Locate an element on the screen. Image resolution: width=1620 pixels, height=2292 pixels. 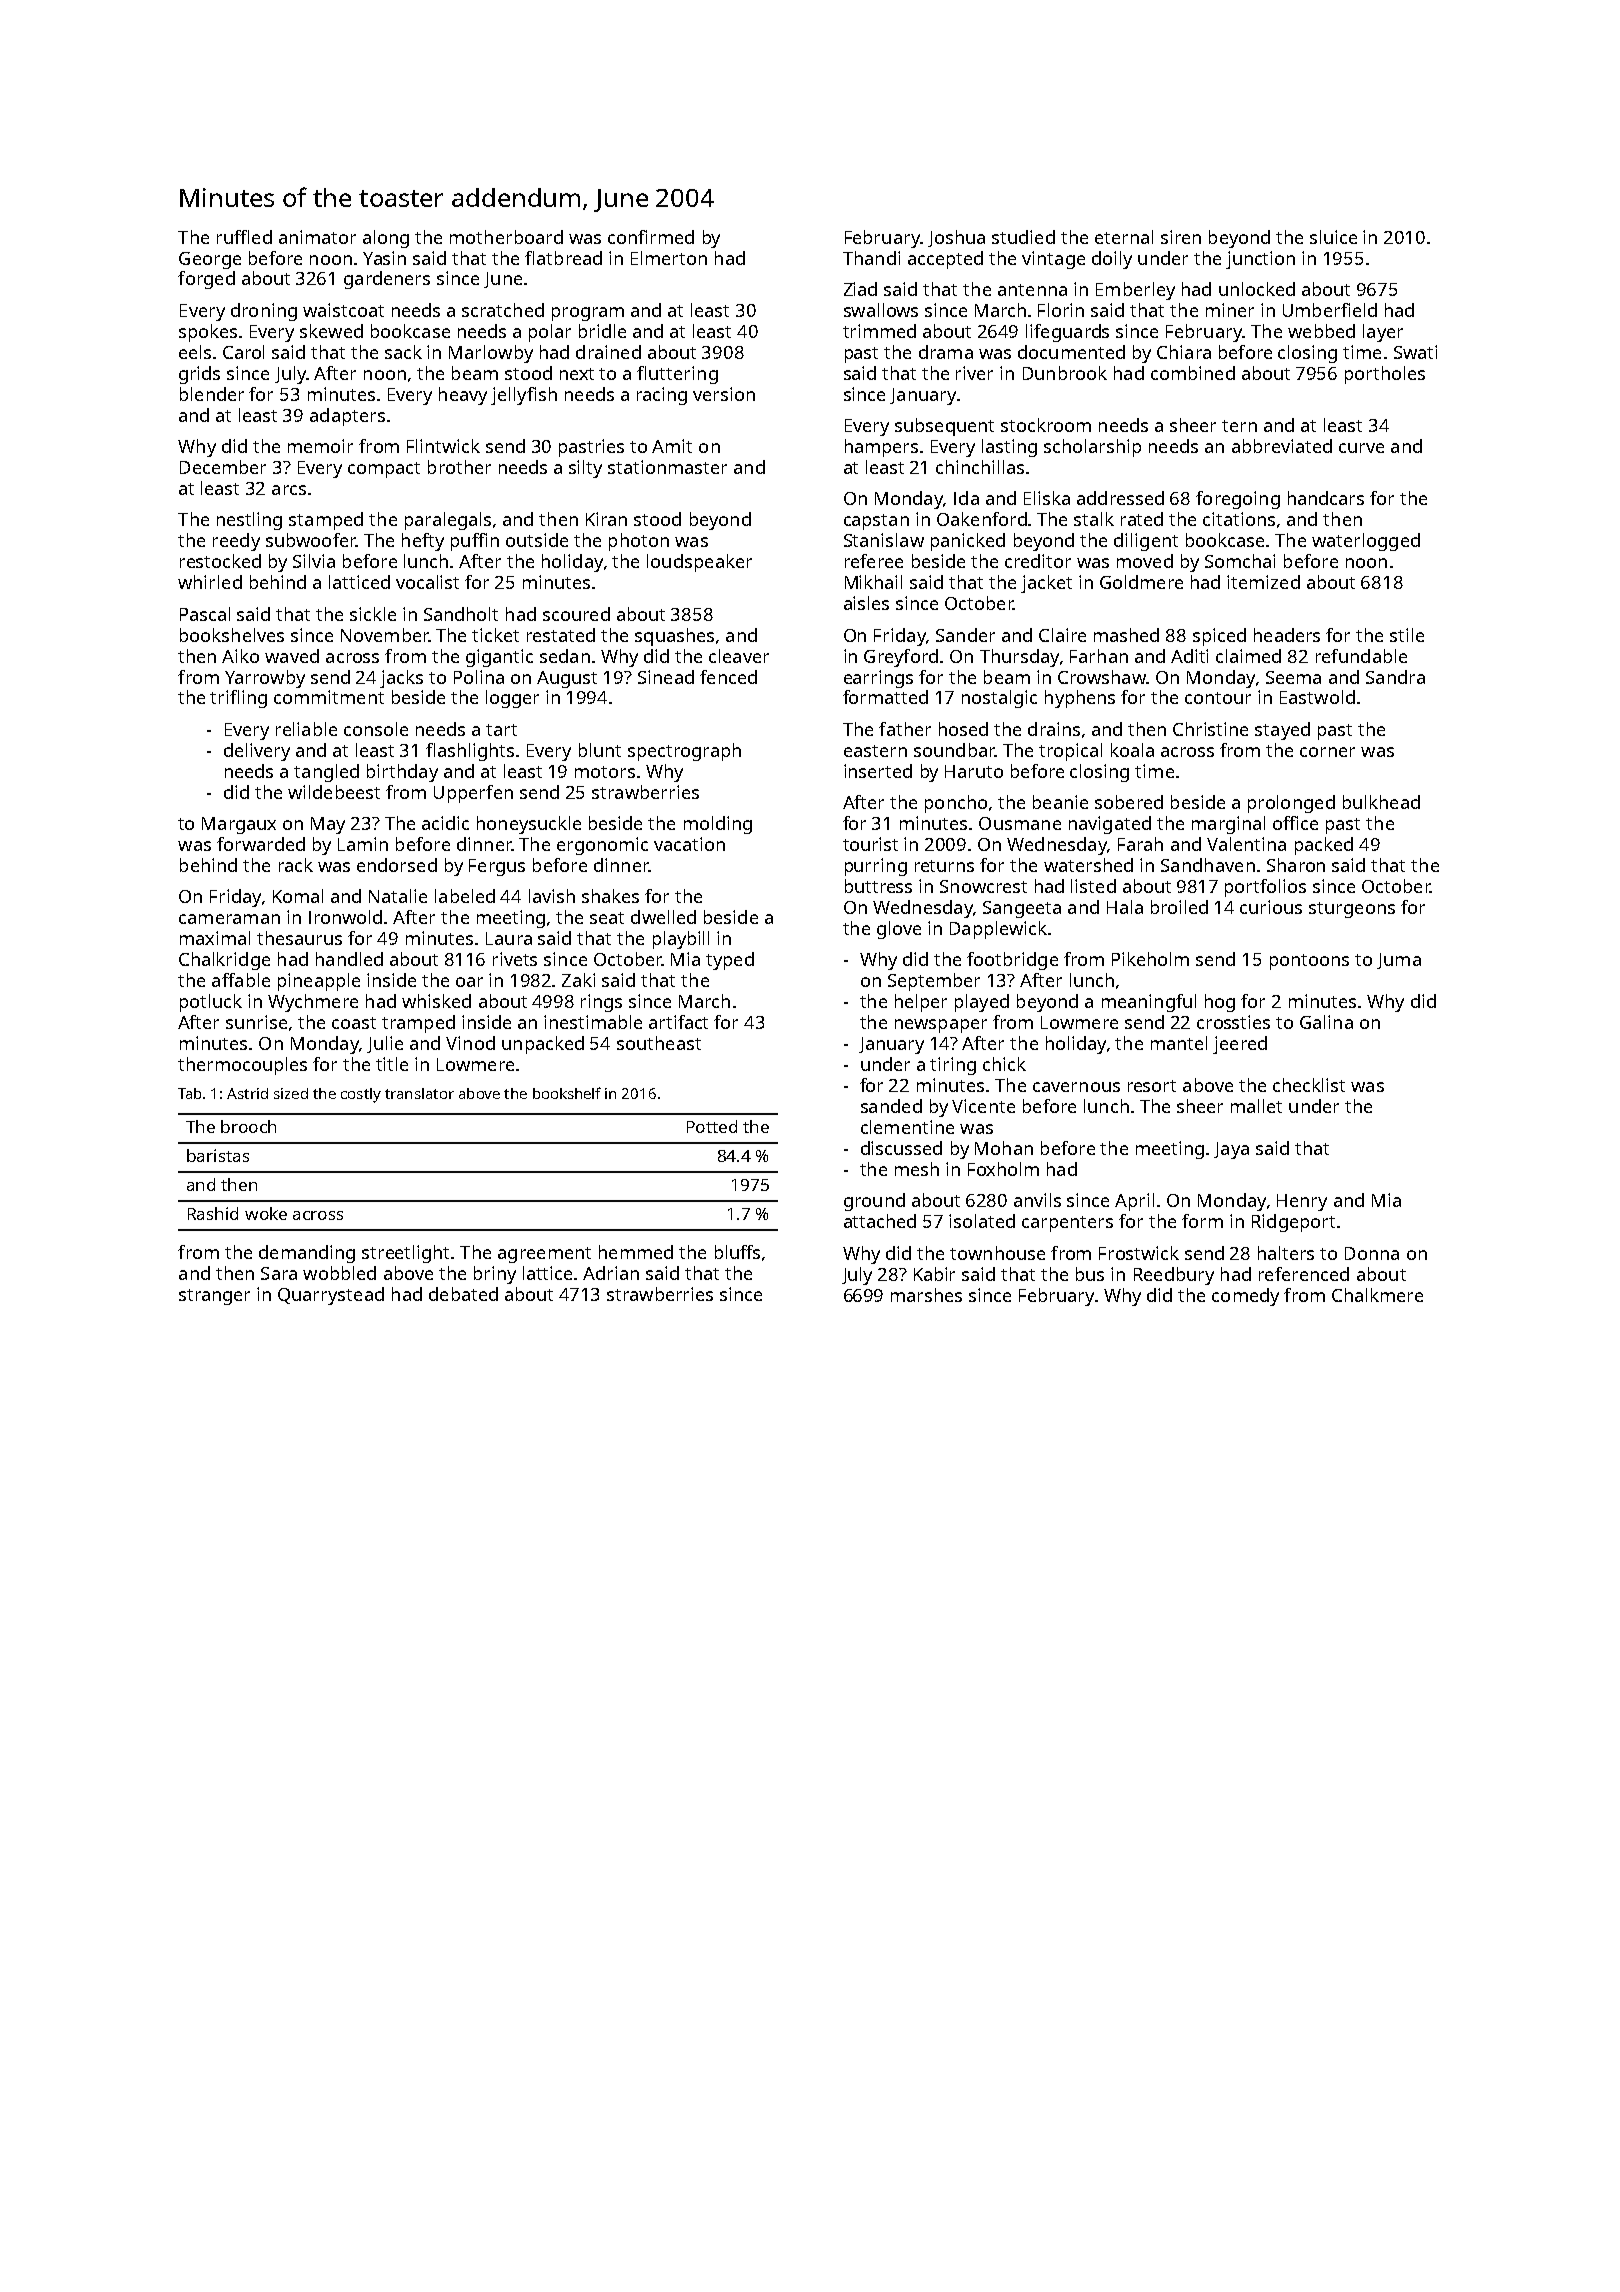
beanie is located at coordinates (1060, 802).
